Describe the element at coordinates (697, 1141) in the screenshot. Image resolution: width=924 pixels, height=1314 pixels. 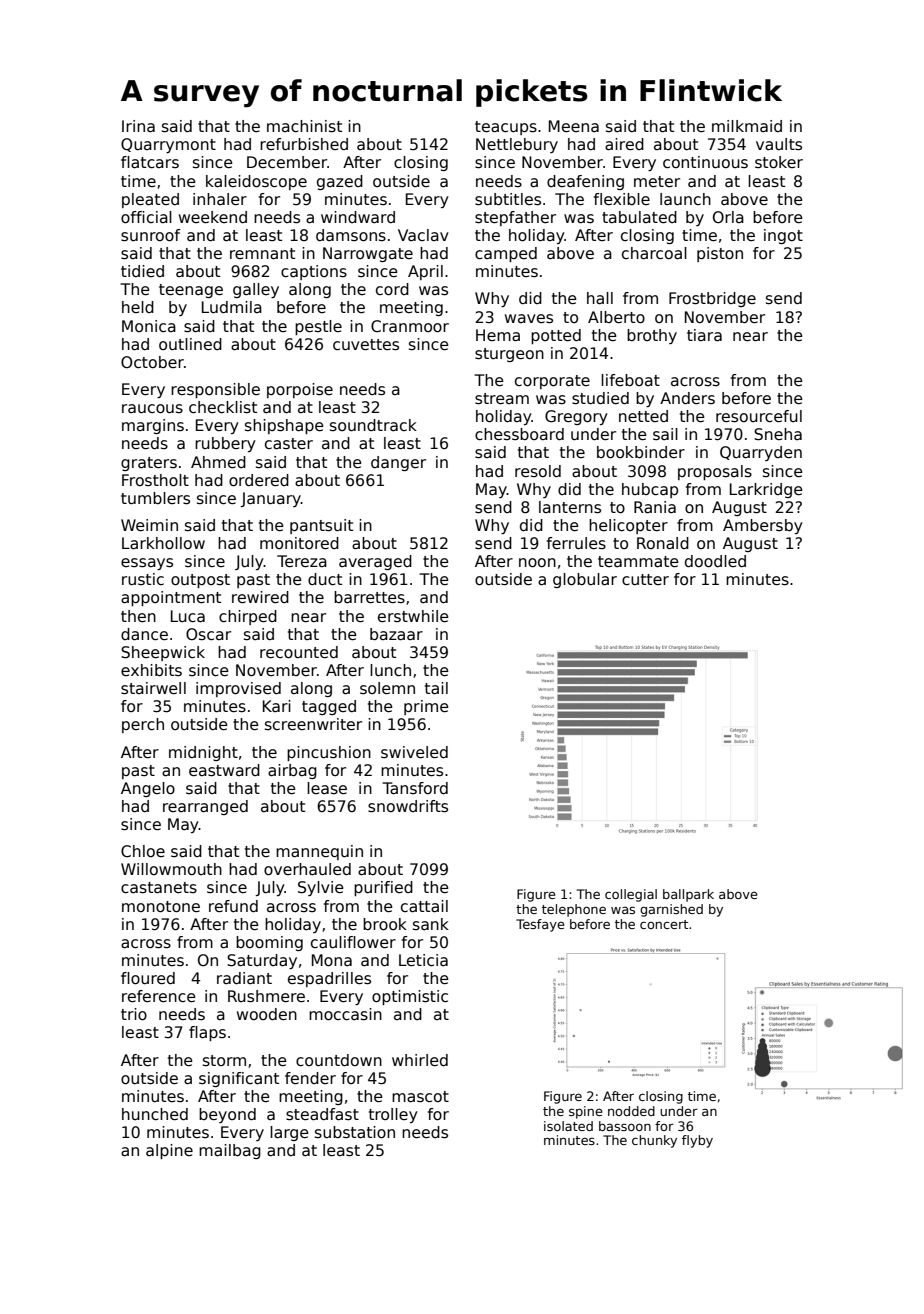
I see `flyby` at that location.
